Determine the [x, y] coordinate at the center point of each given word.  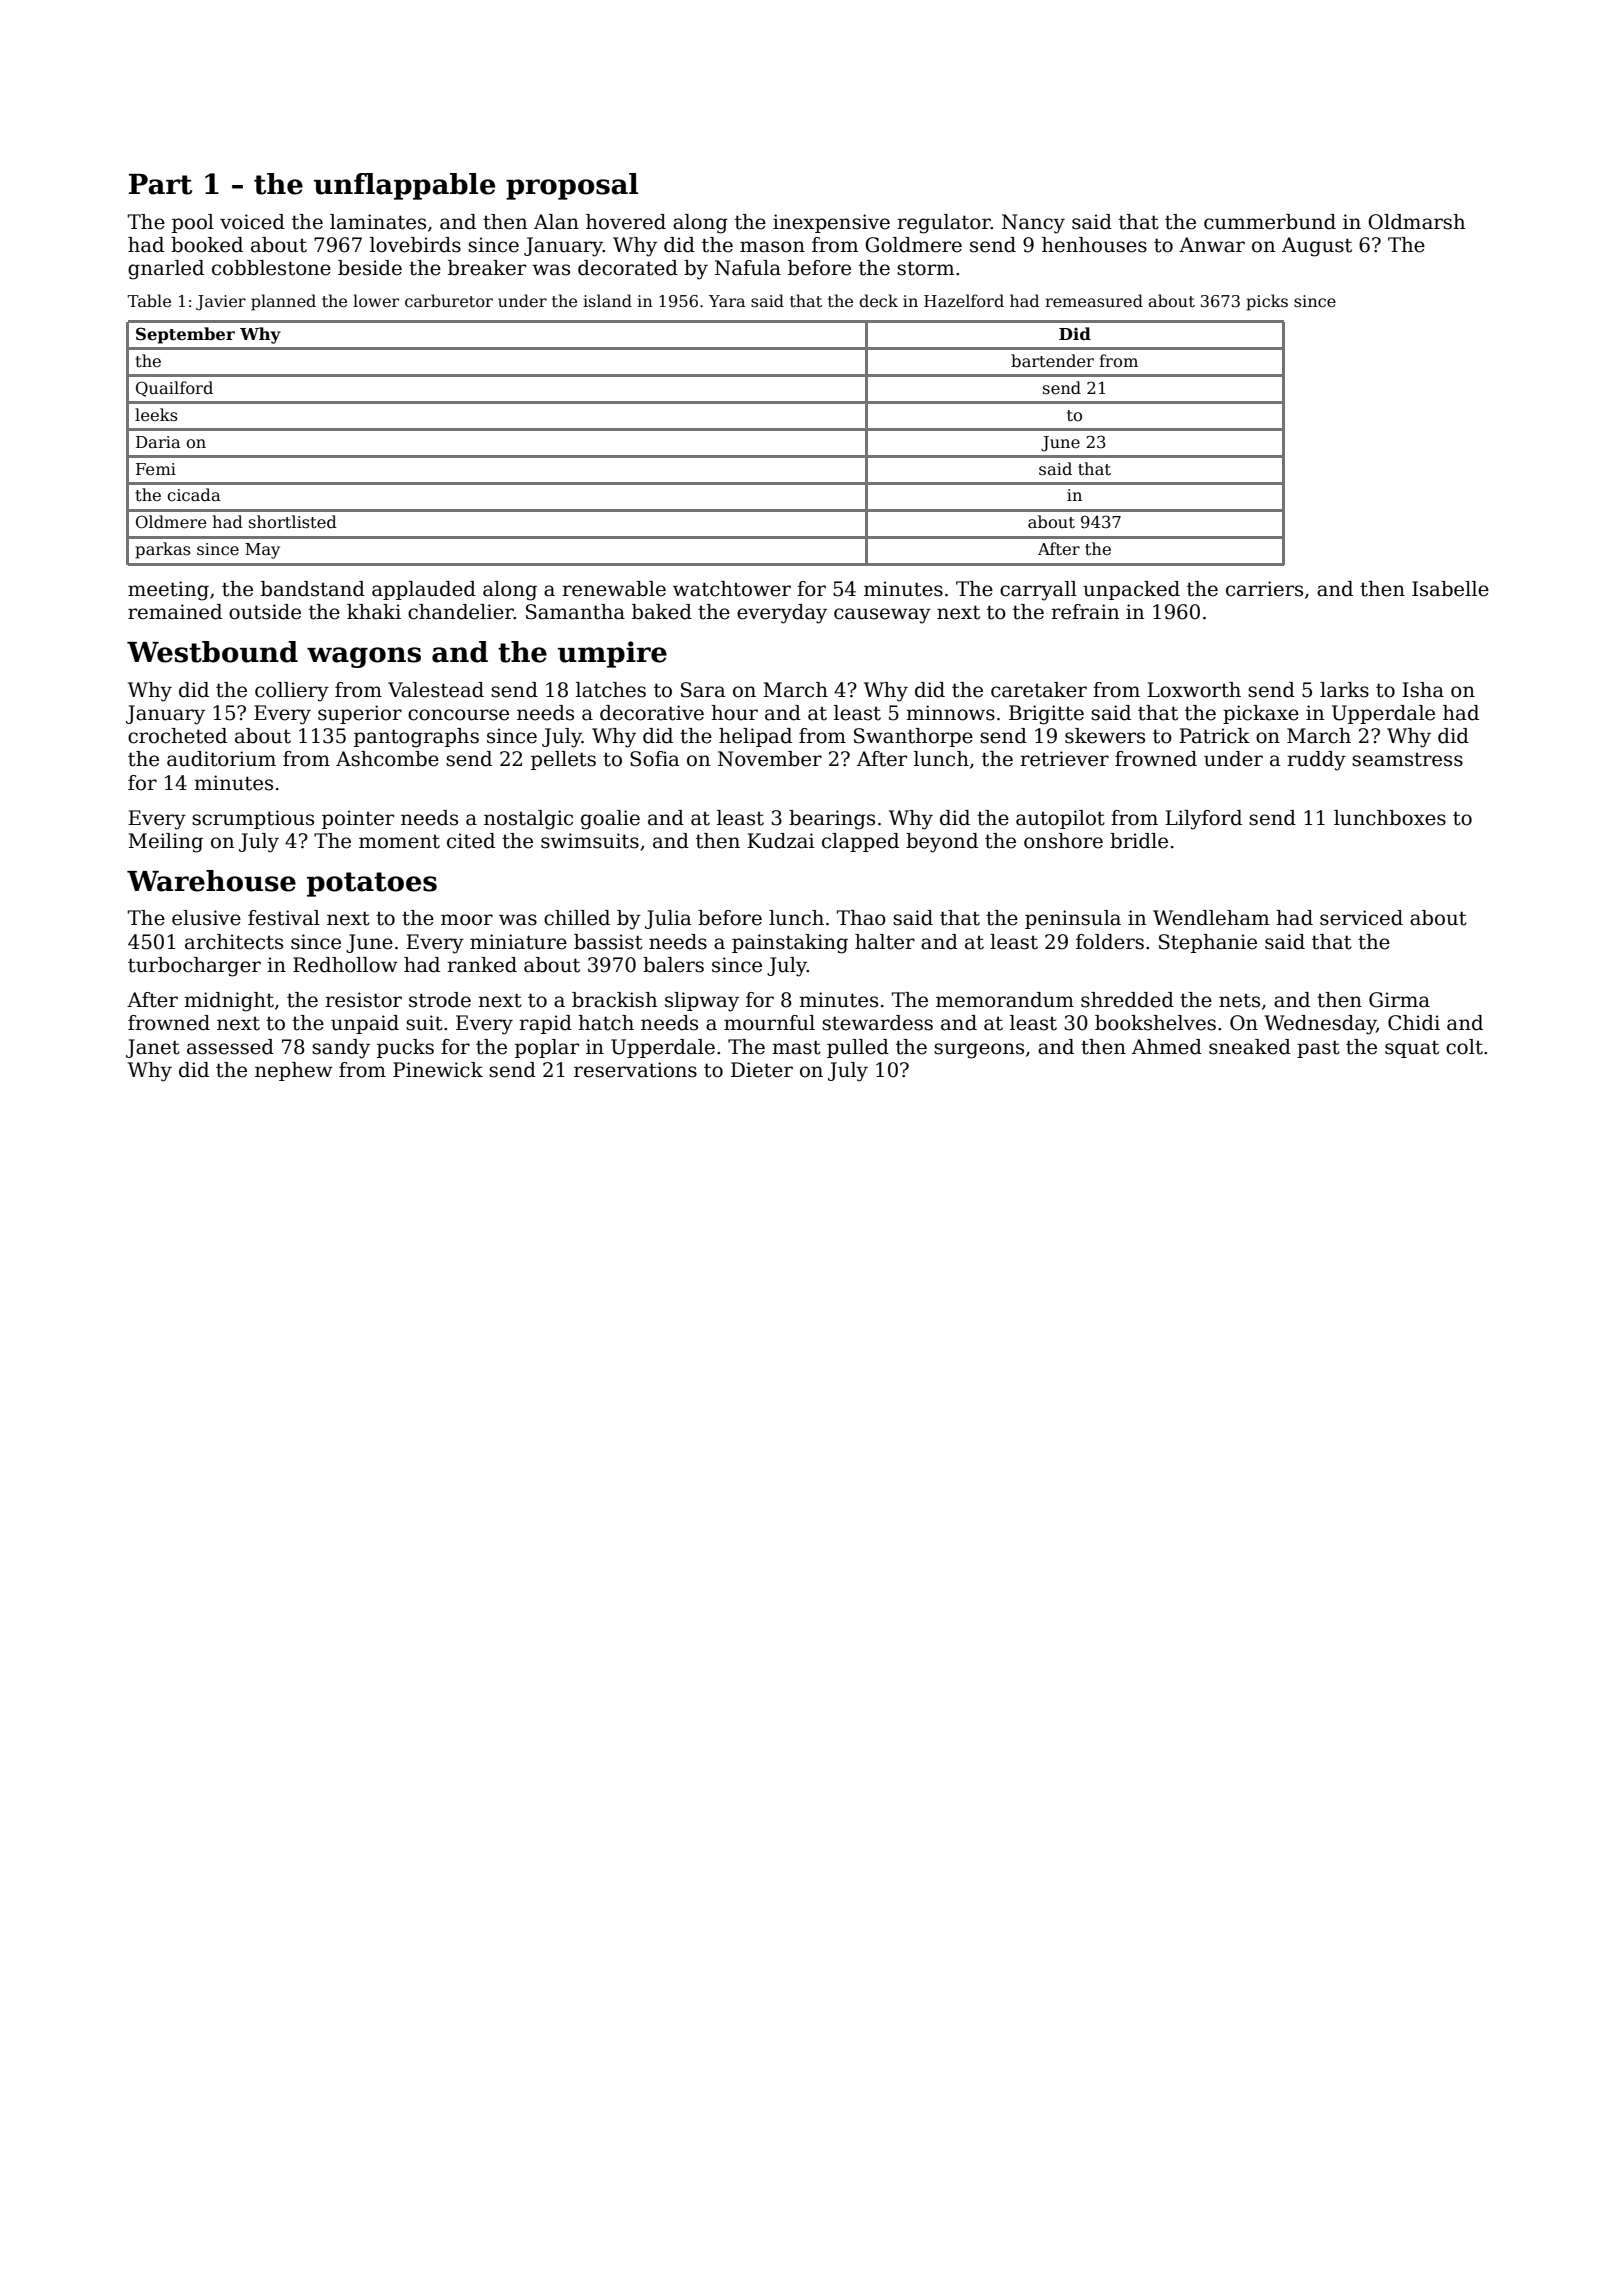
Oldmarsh [1416, 222]
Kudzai [781, 841]
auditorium [221, 759]
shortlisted [293, 522]
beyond [942, 843]
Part [160, 184]
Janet [153, 1048]
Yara [727, 301]
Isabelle [1450, 589]
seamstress [1407, 760]
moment [399, 842]
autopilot [1060, 819]
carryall [1038, 591]
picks [1267, 302]
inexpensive [831, 223]
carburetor [449, 301]
